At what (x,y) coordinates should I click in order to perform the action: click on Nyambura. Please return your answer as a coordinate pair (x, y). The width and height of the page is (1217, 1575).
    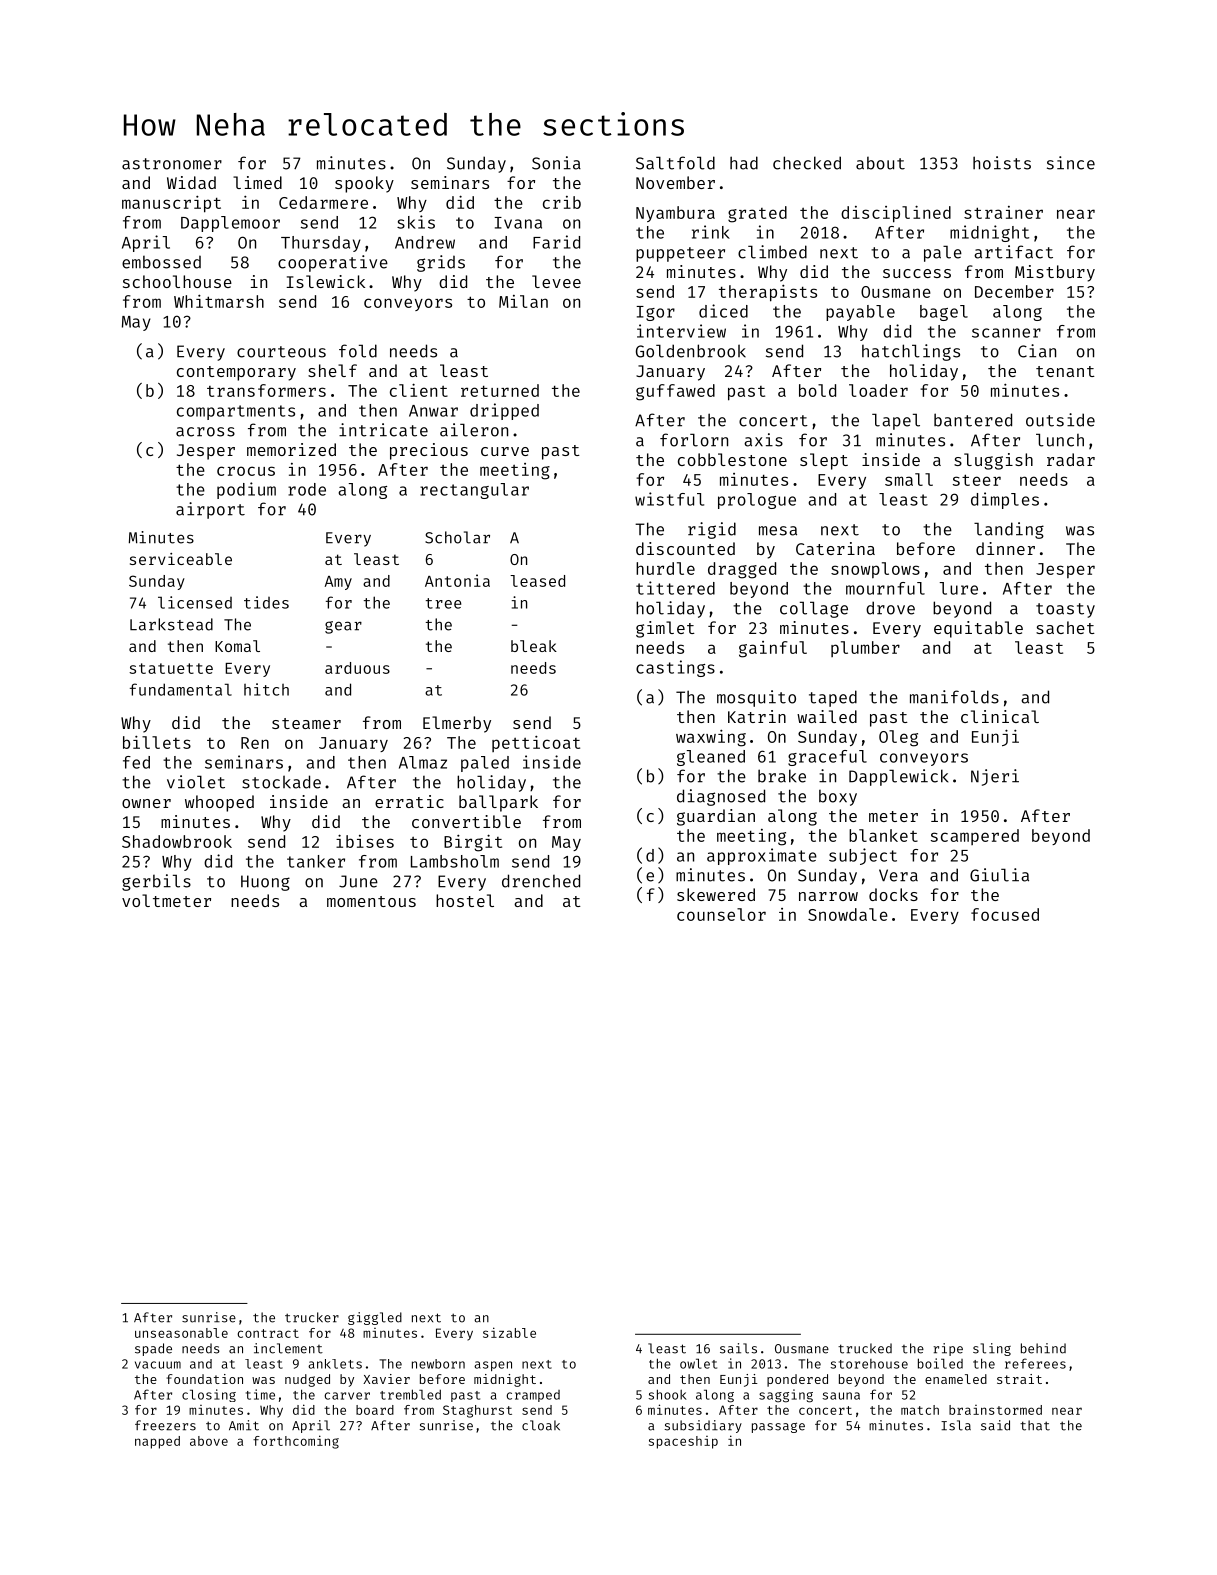
    Looking at the image, I should click on (675, 214).
